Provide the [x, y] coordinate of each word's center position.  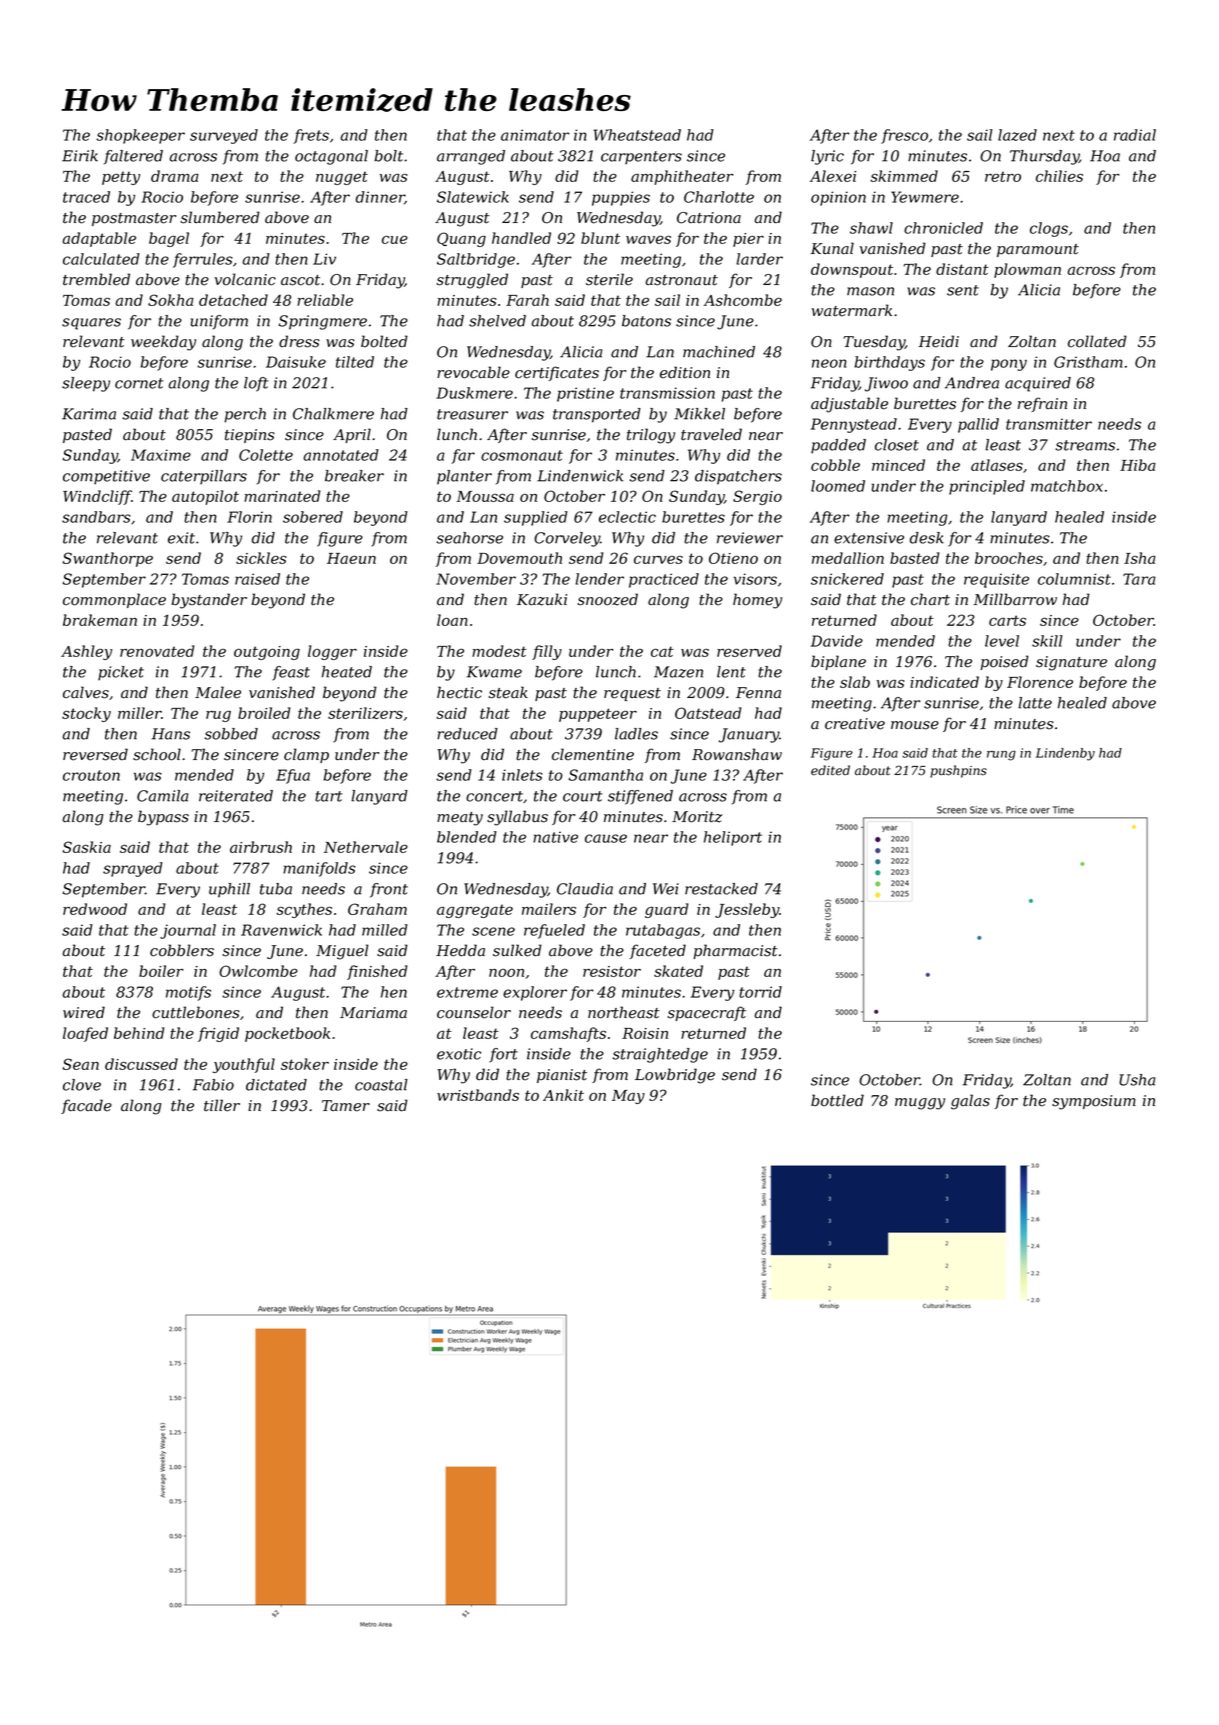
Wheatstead [637, 135]
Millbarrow [1015, 599]
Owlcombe [258, 971]
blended [467, 837]
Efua [293, 776]
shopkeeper [140, 136]
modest [499, 651]
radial [1135, 135]
